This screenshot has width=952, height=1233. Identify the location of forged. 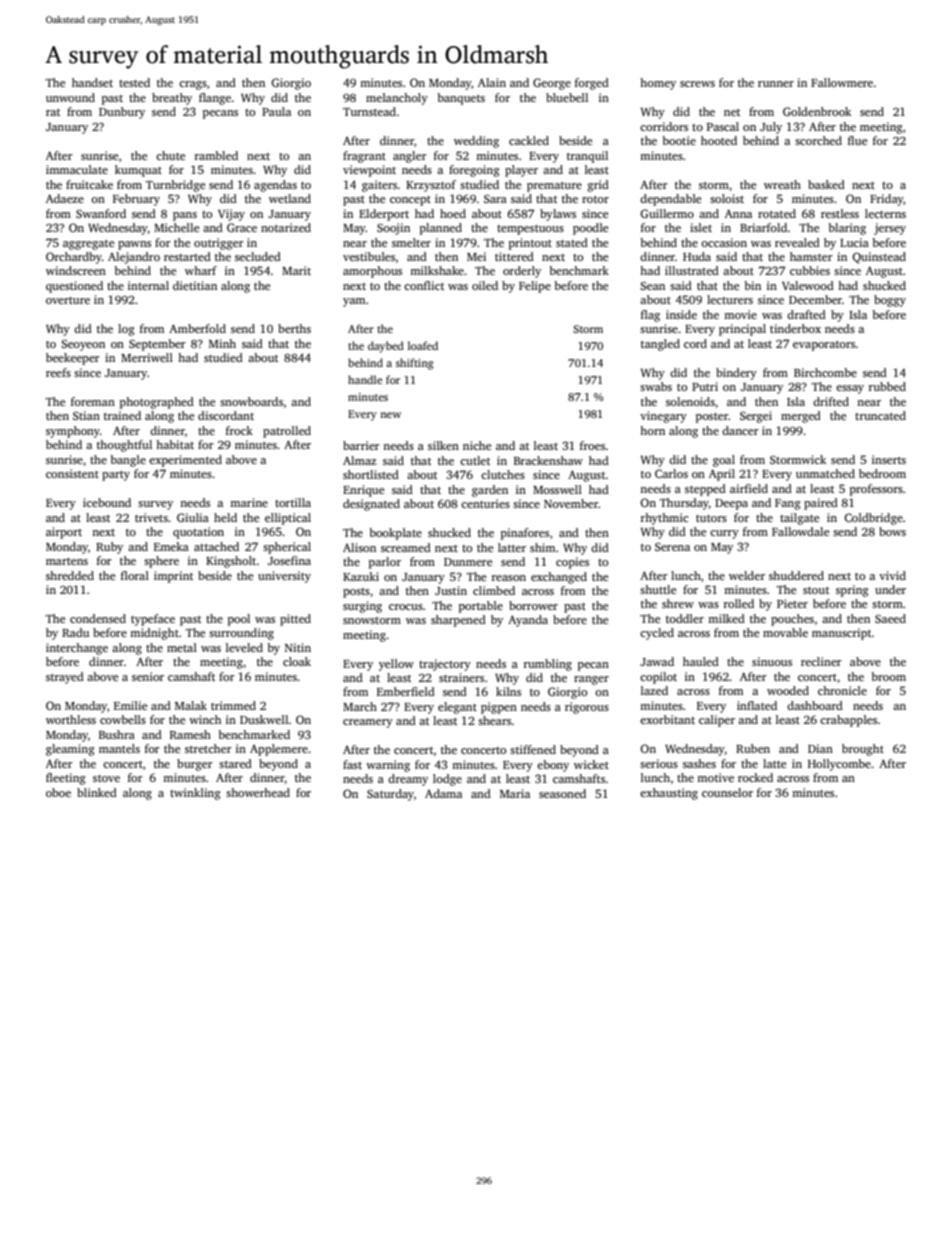
(592, 84).
